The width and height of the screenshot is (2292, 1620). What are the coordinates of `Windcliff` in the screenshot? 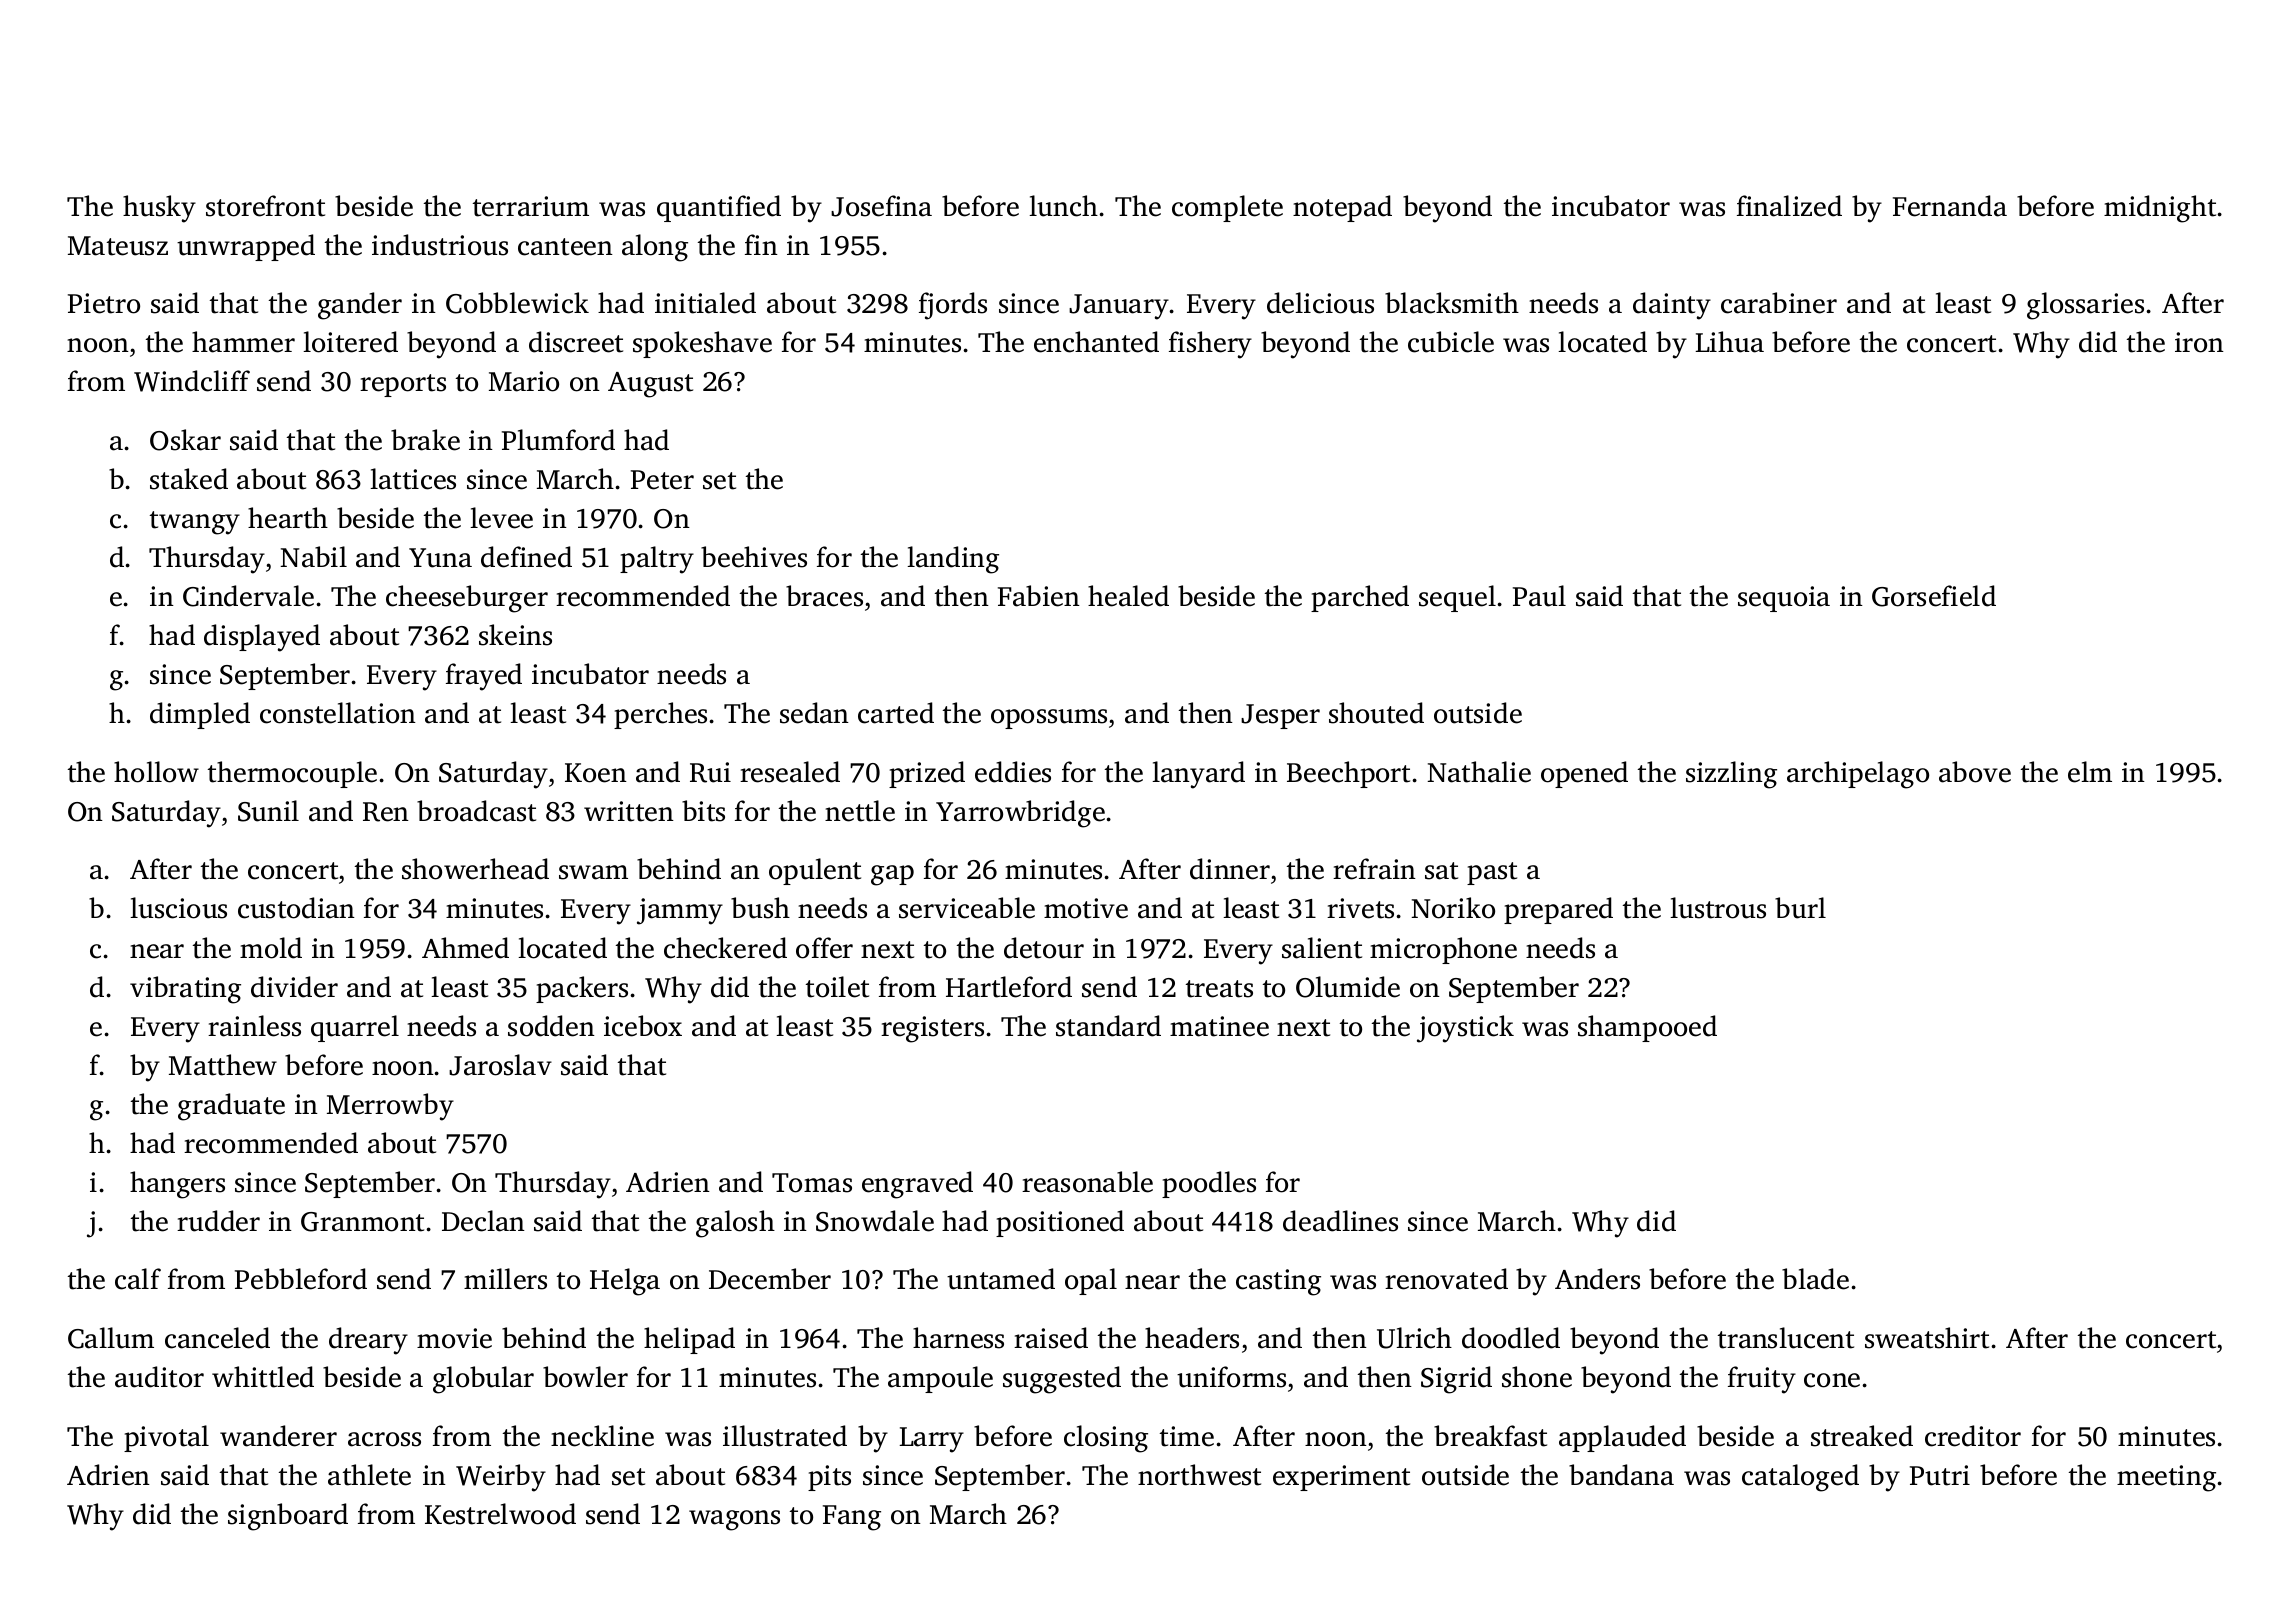 It's located at (192, 381).
